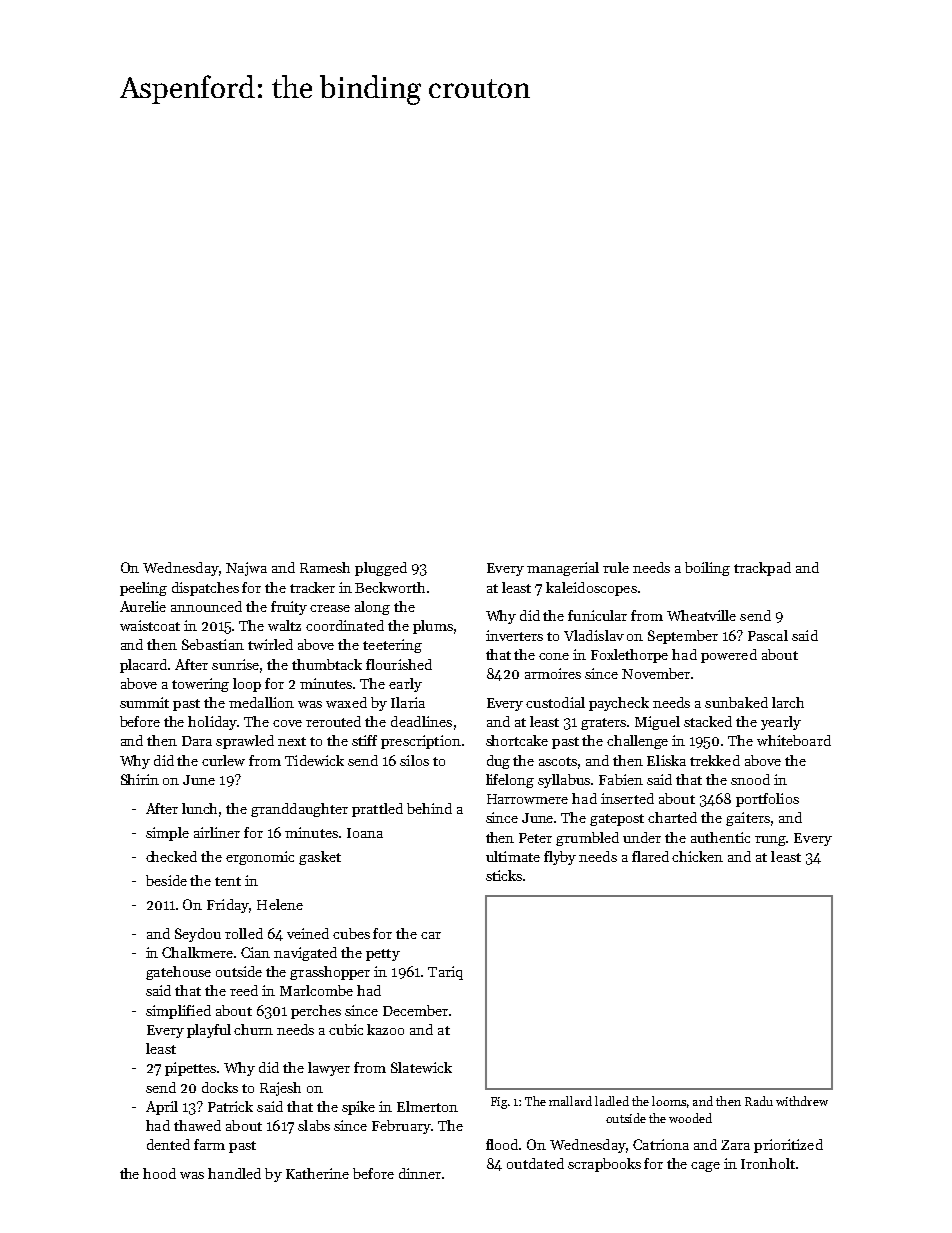 This screenshot has width=952, height=1233. What do you see at coordinates (563, 569) in the screenshot?
I see `managerial` at bounding box center [563, 569].
